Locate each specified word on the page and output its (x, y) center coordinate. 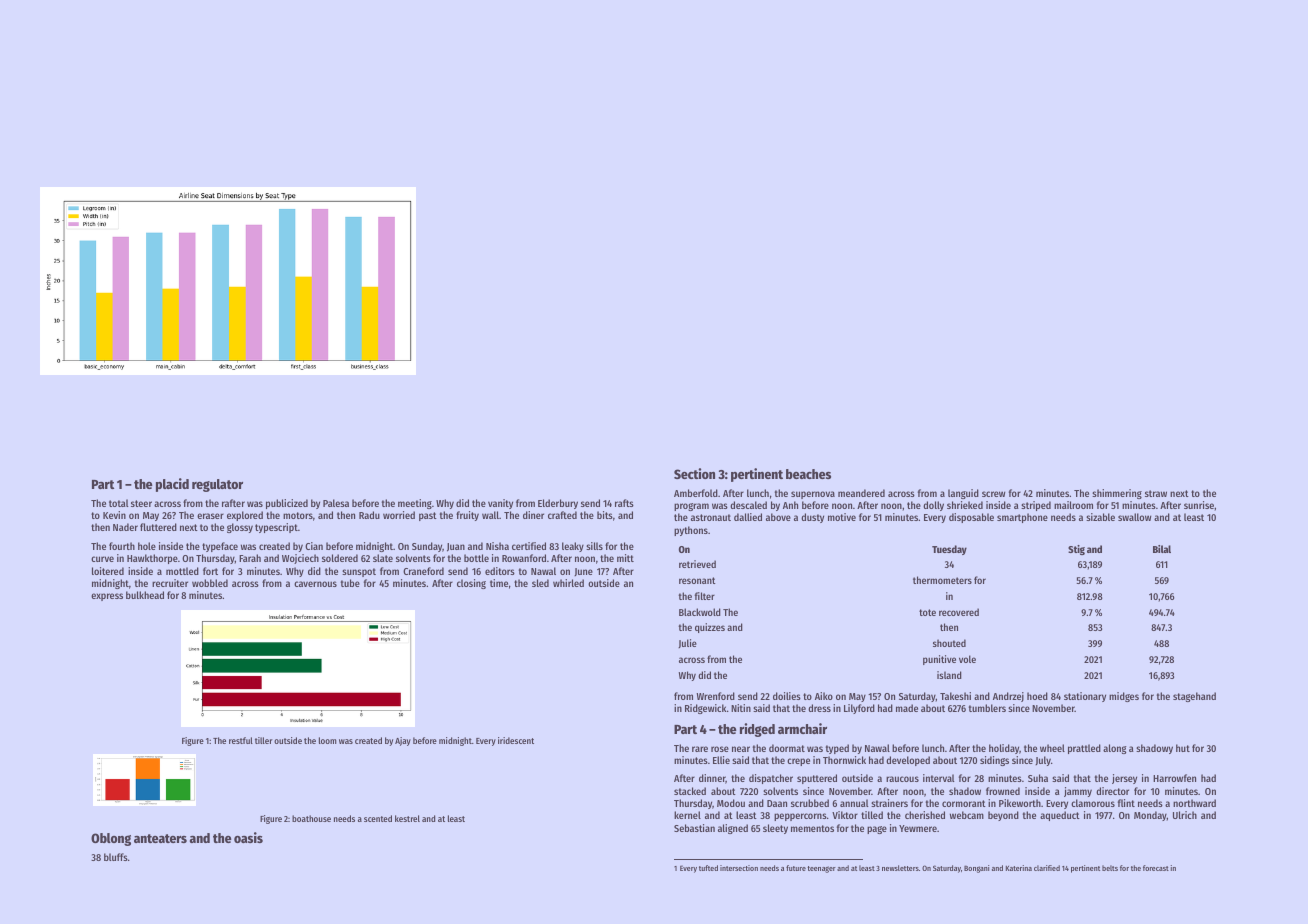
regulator (217, 485)
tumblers (987, 708)
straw (1156, 493)
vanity (500, 504)
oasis (248, 837)
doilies (787, 696)
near (741, 749)
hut (1183, 748)
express (107, 597)
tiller (264, 740)
